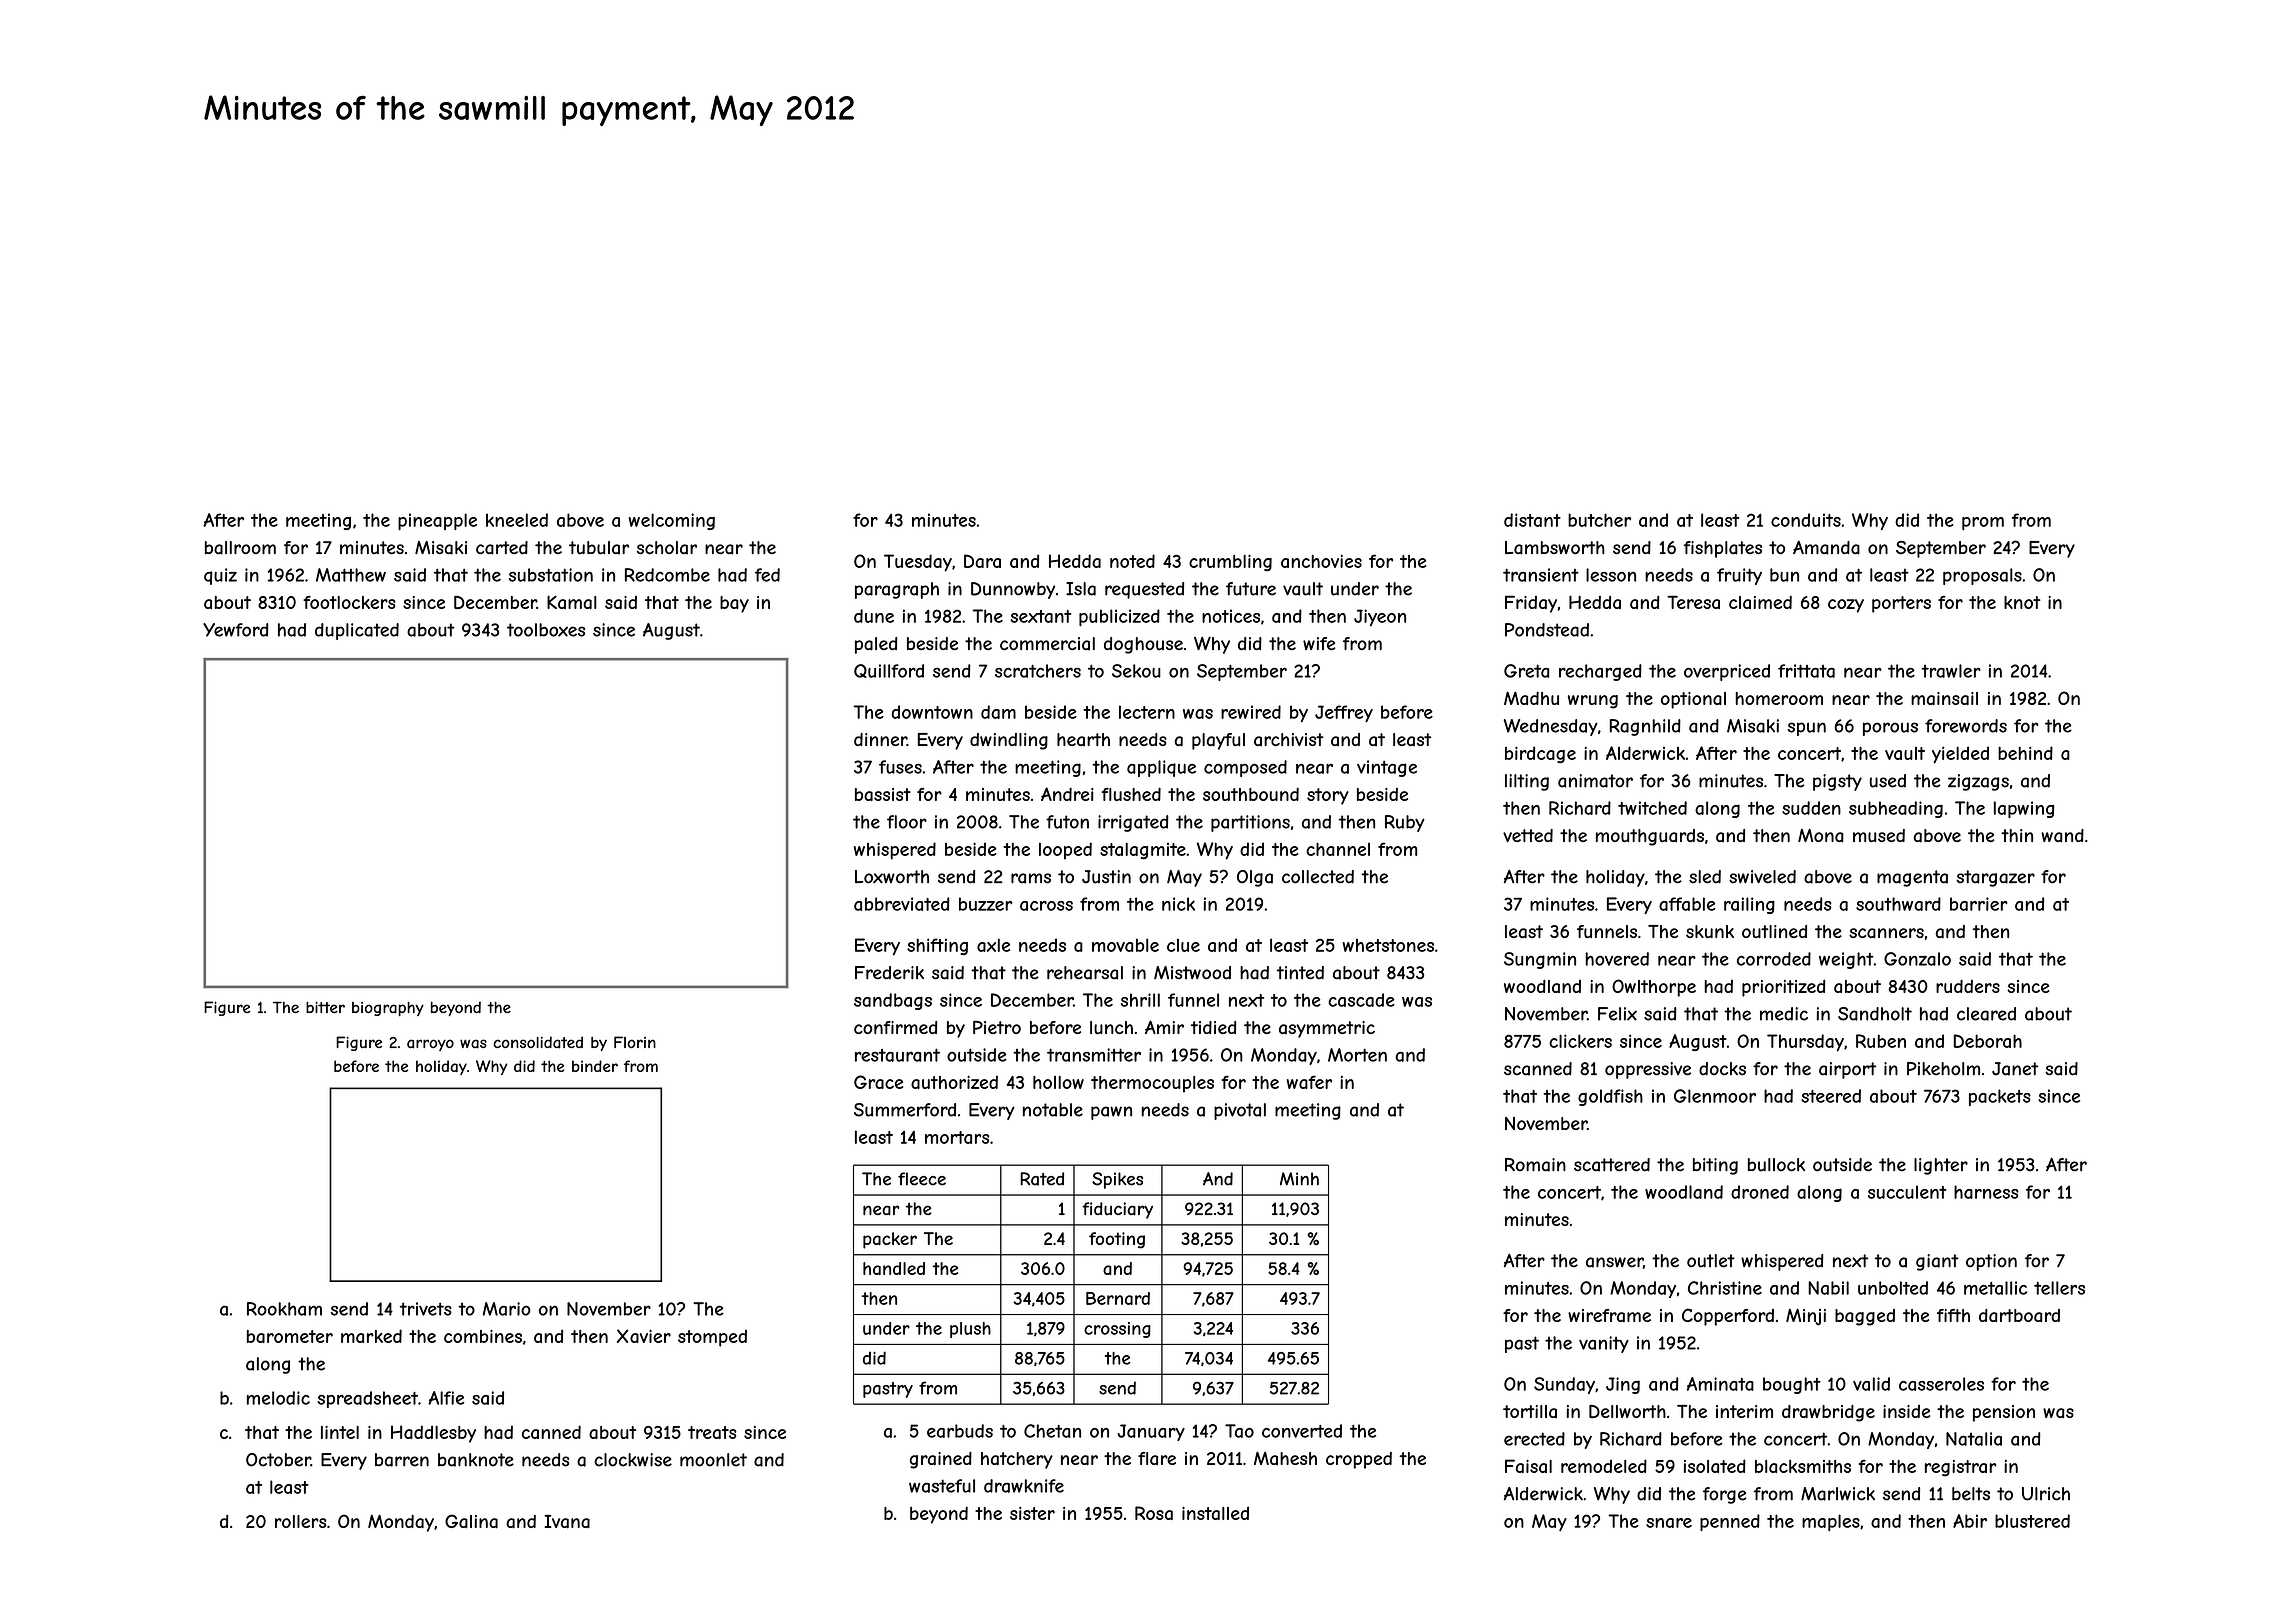 This screenshot has height=1620, width=2292. Describe the element at coordinates (2019, 1315) in the screenshot. I see `dartboard` at that location.
